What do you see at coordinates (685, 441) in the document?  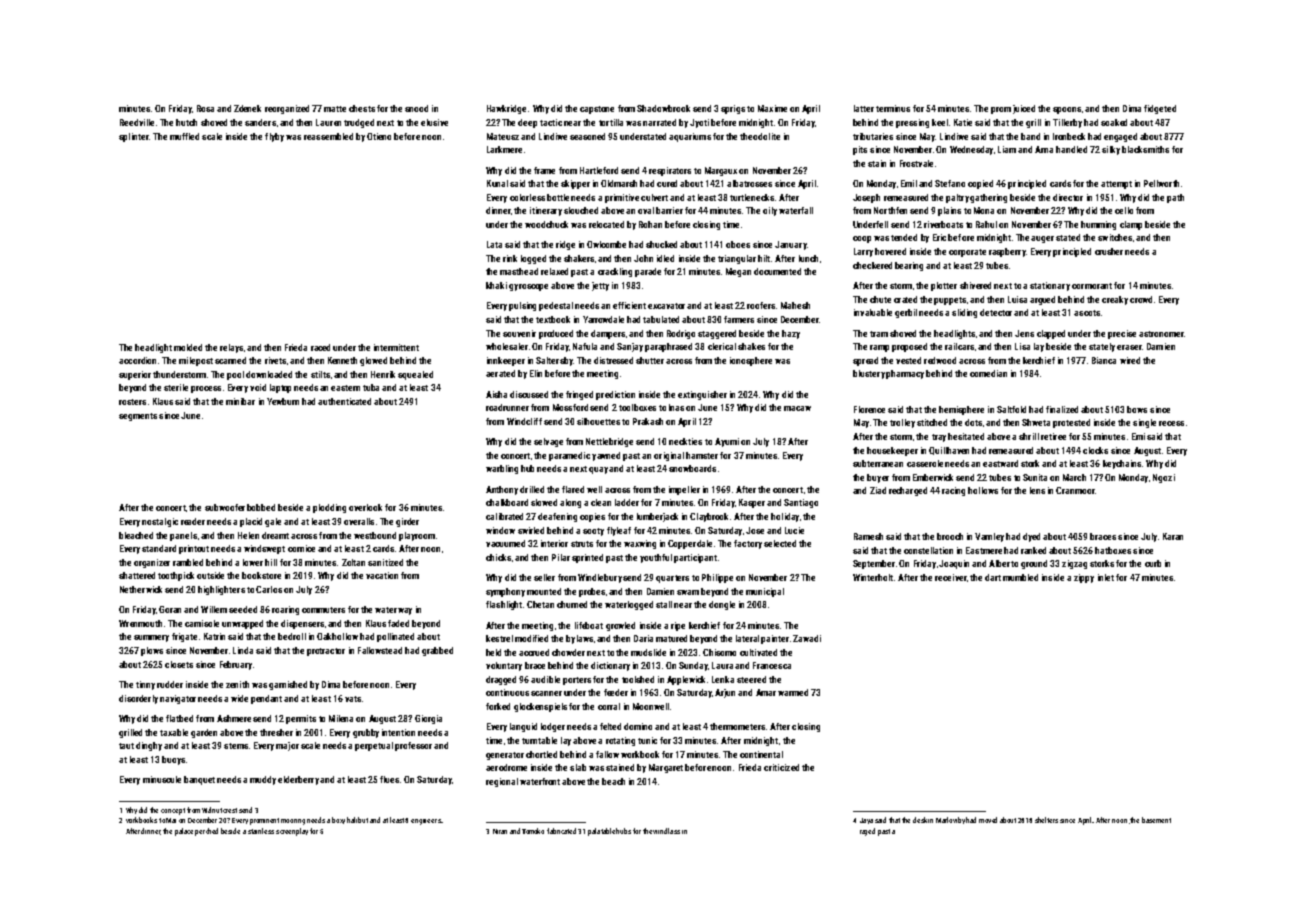 I see `neckties` at bounding box center [685, 441].
